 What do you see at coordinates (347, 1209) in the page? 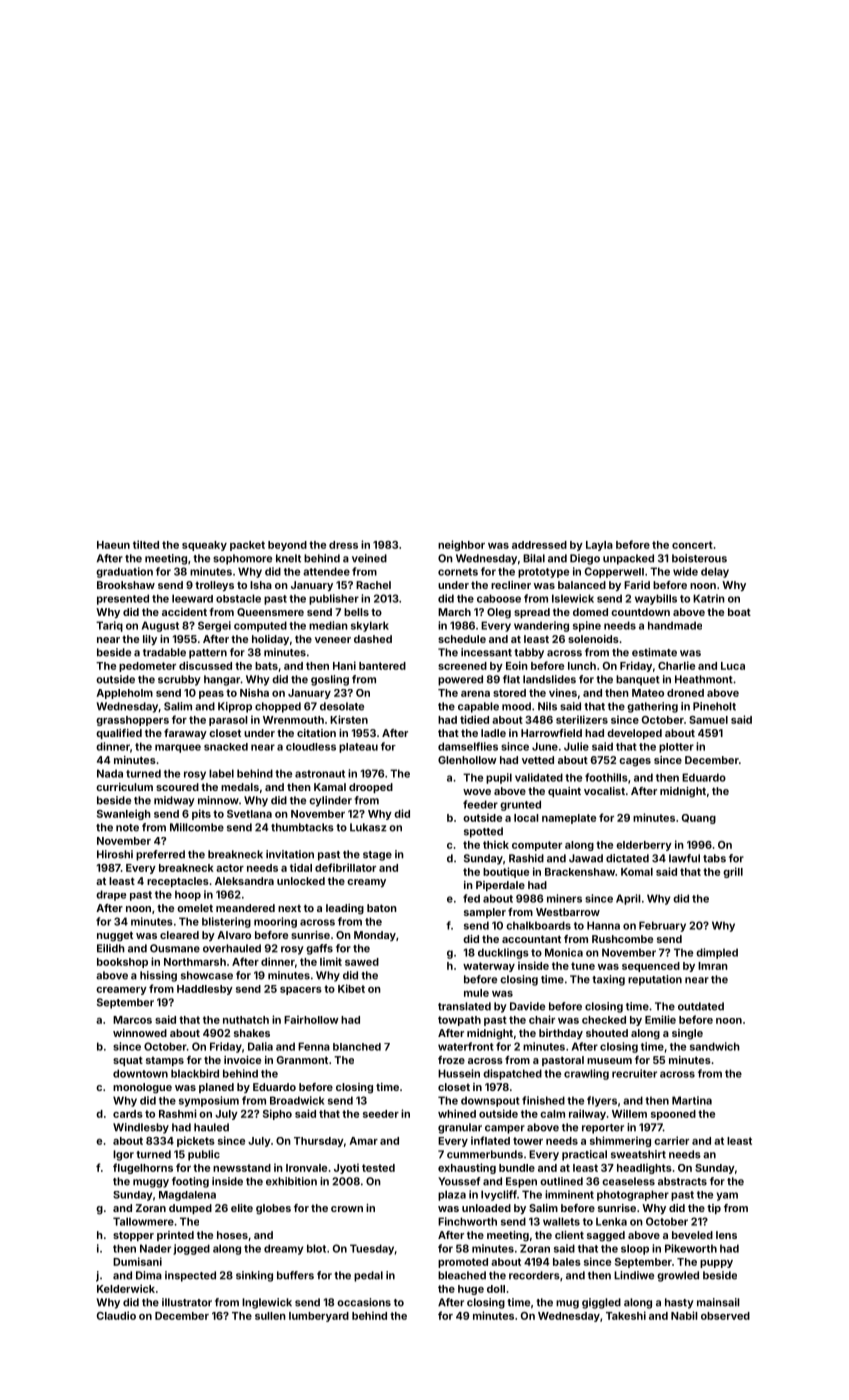
I see `crown` at bounding box center [347, 1209].
